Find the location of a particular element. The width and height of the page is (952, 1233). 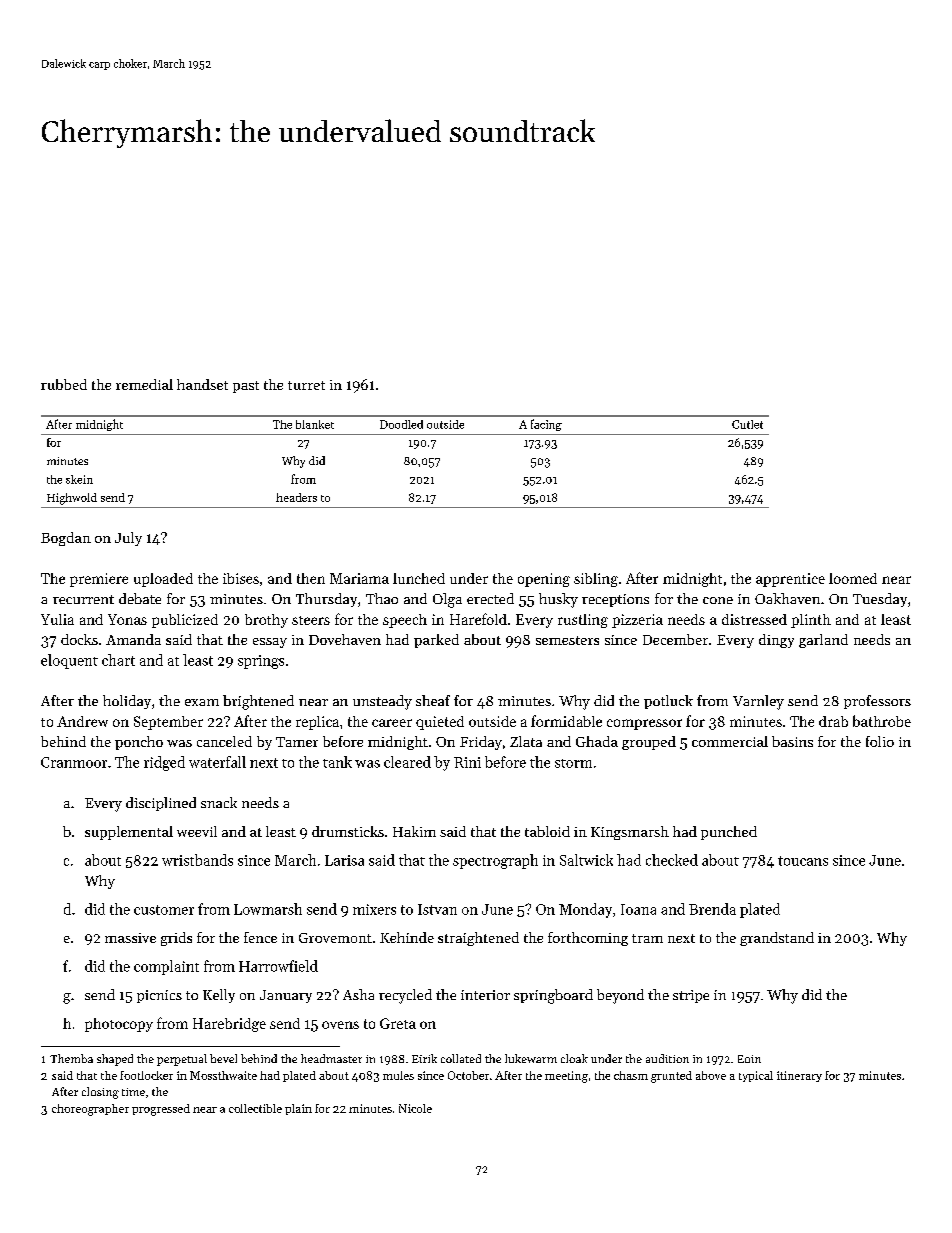

ridged is located at coordinates (164, 763).
